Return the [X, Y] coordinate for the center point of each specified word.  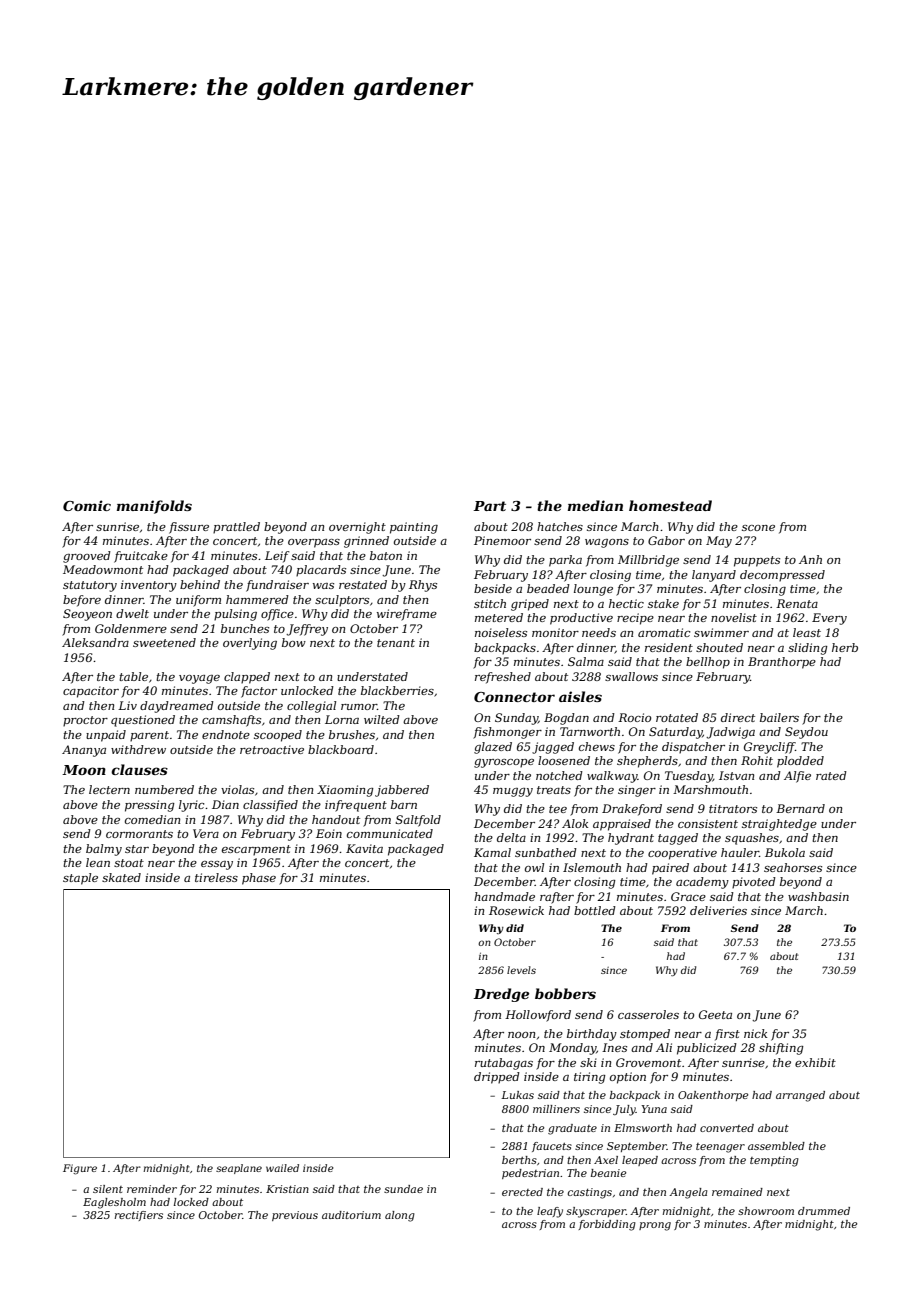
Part [489, 506]
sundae [403, 1189]
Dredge [501, 995]
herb [845, 647]
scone [758, 528]
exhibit [815, 1062]
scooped [278, 736]
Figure [80, 1169]
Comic [87, 505]
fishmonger [507, 733]
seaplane [239, 1169]
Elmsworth [643, 1128]
